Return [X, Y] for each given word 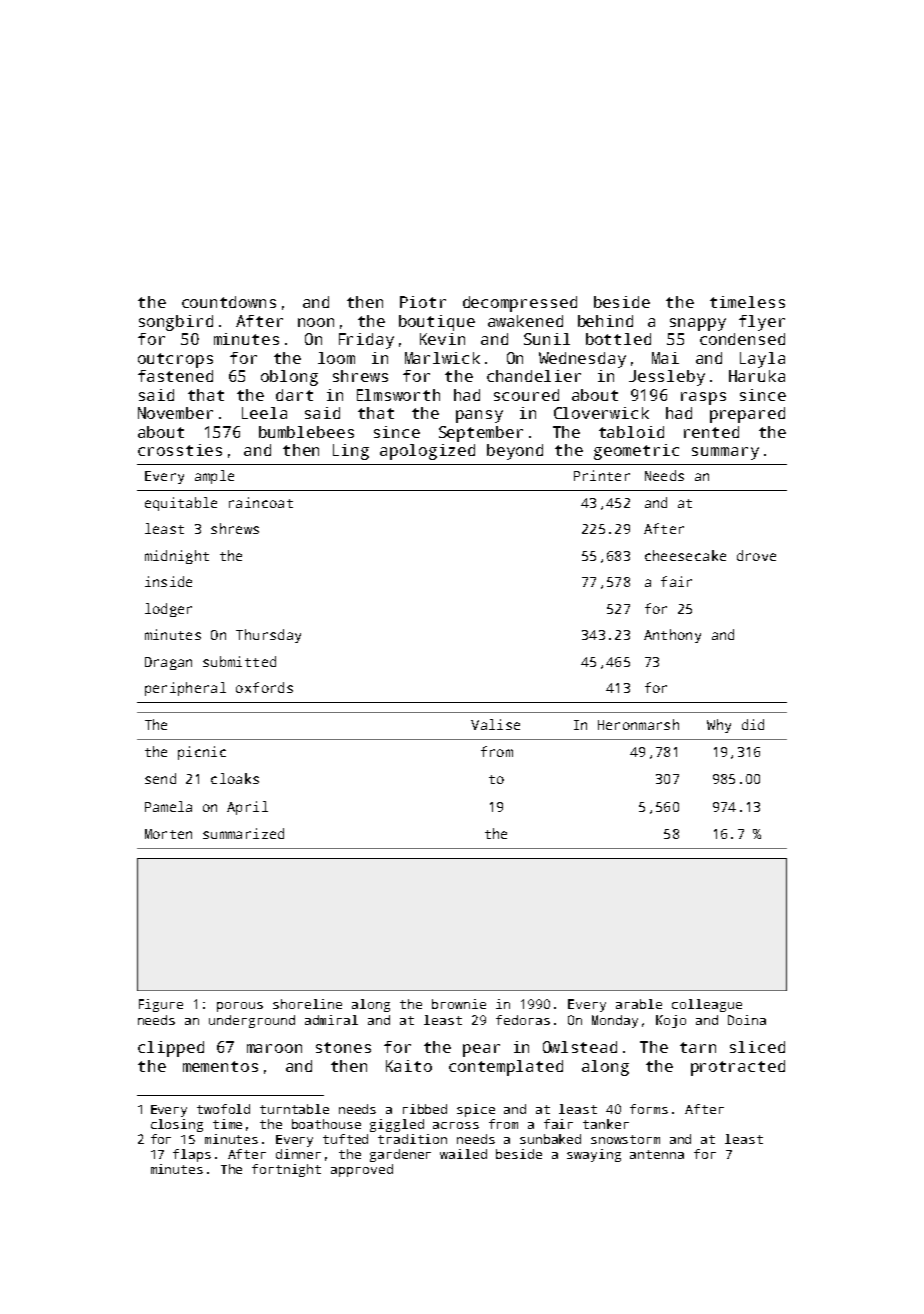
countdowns [229, 302]
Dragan [168, 663]
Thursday [268, 636]
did [753, 724]
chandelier [534, 376]
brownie [459, 1004]
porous [240, 1007]
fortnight [286, 1170]
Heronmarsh [638, 724]
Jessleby [667, 378]
